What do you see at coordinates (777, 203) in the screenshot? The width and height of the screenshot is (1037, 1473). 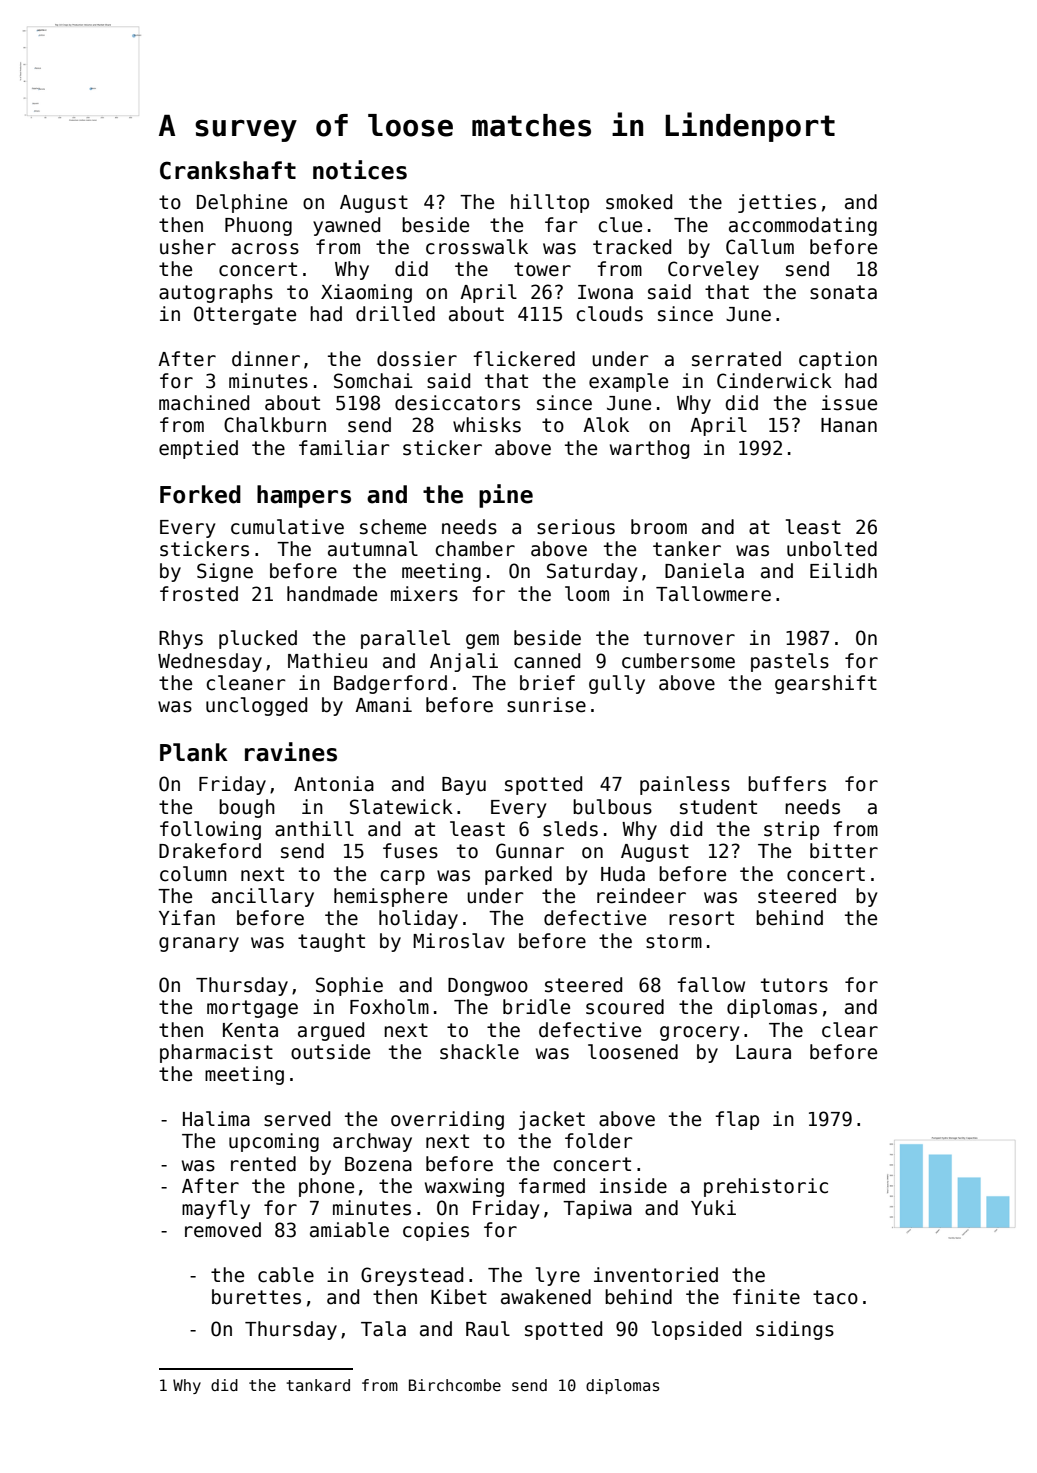 I see `jetties` at bounding box center [777, 203].
